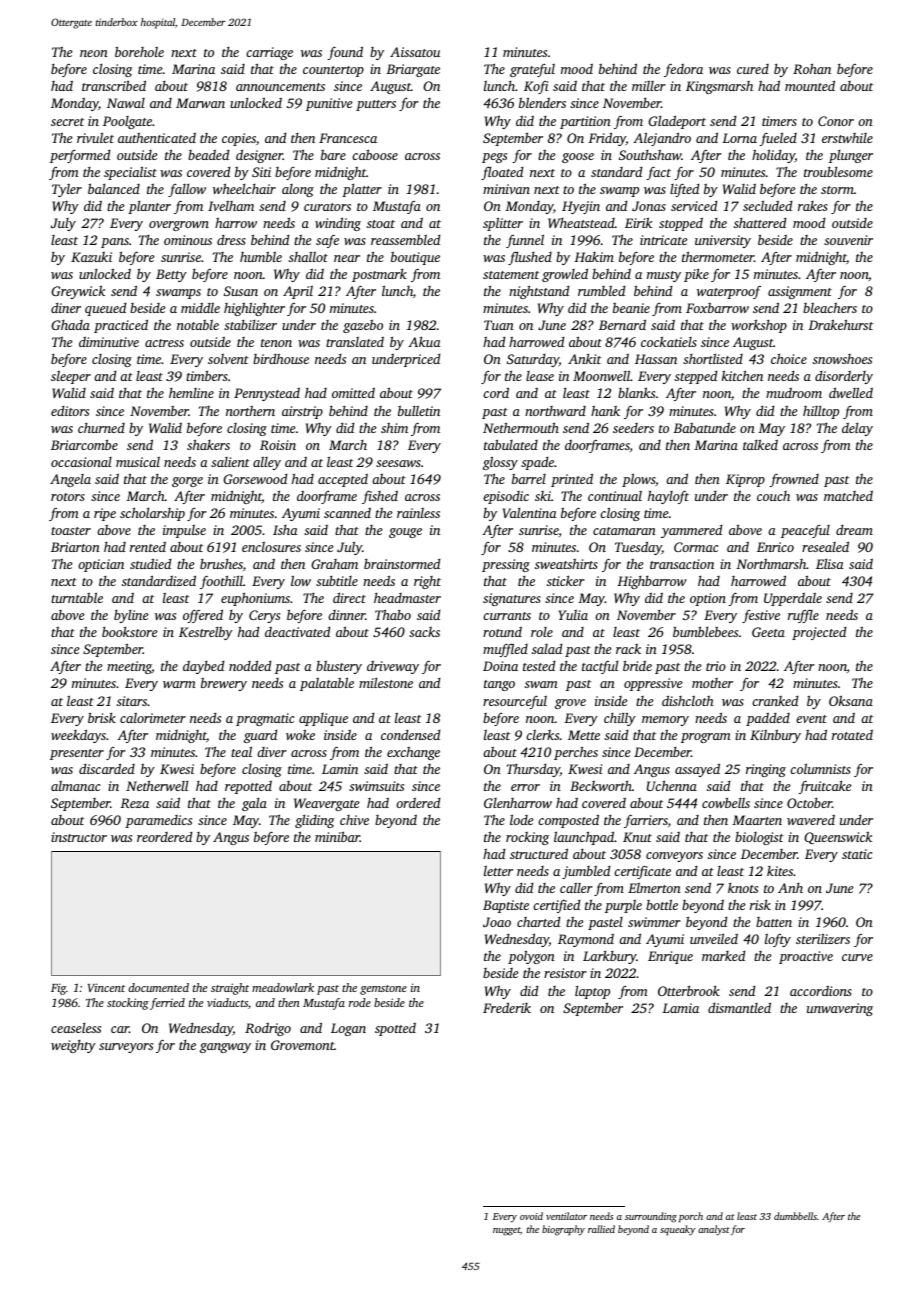 This page has width=924, height=1308. Describe the element at coordinates (840, 1009) in the page. I see `unwavering` at that location.
